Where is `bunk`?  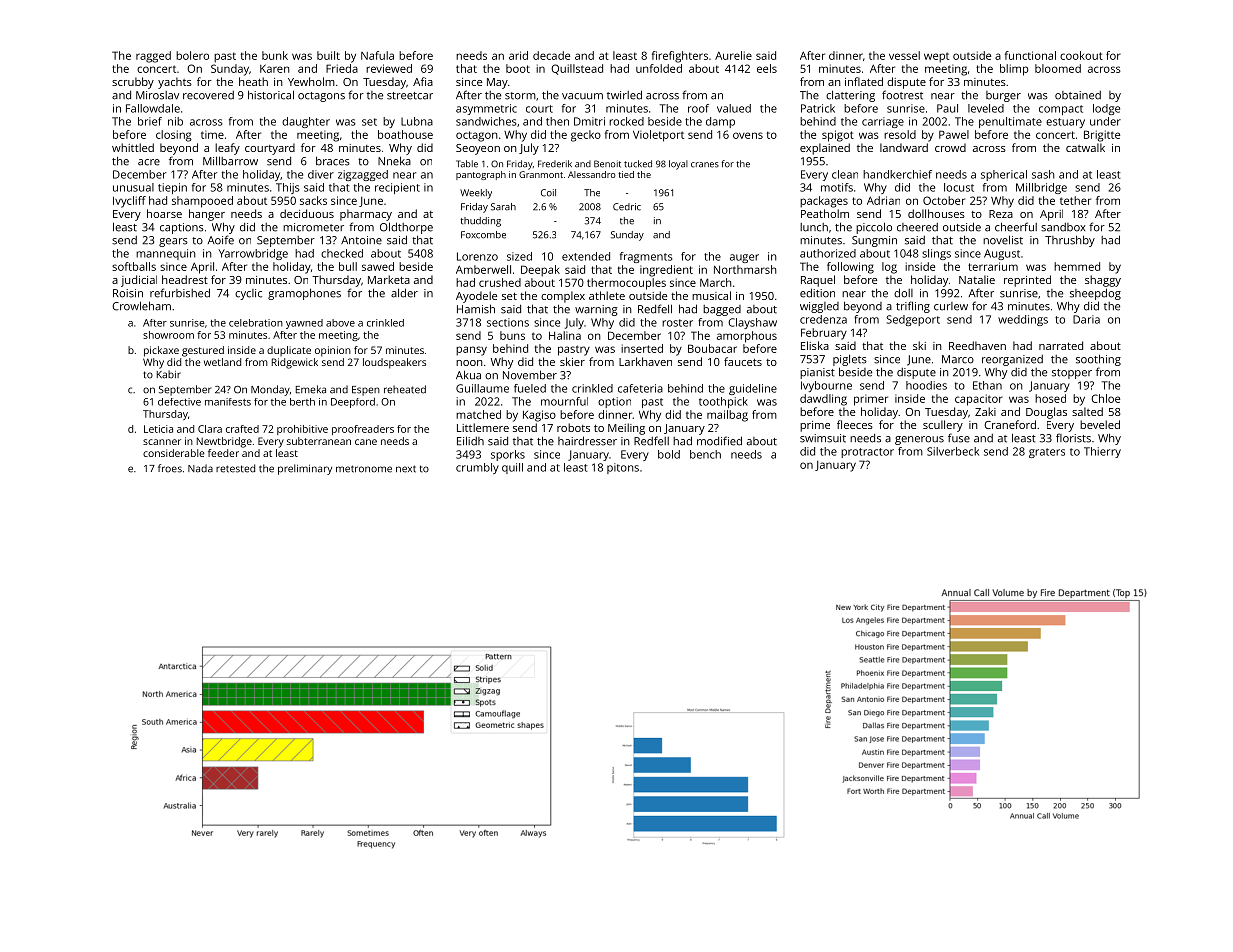 bunk is located at coordinates (275, 55).
